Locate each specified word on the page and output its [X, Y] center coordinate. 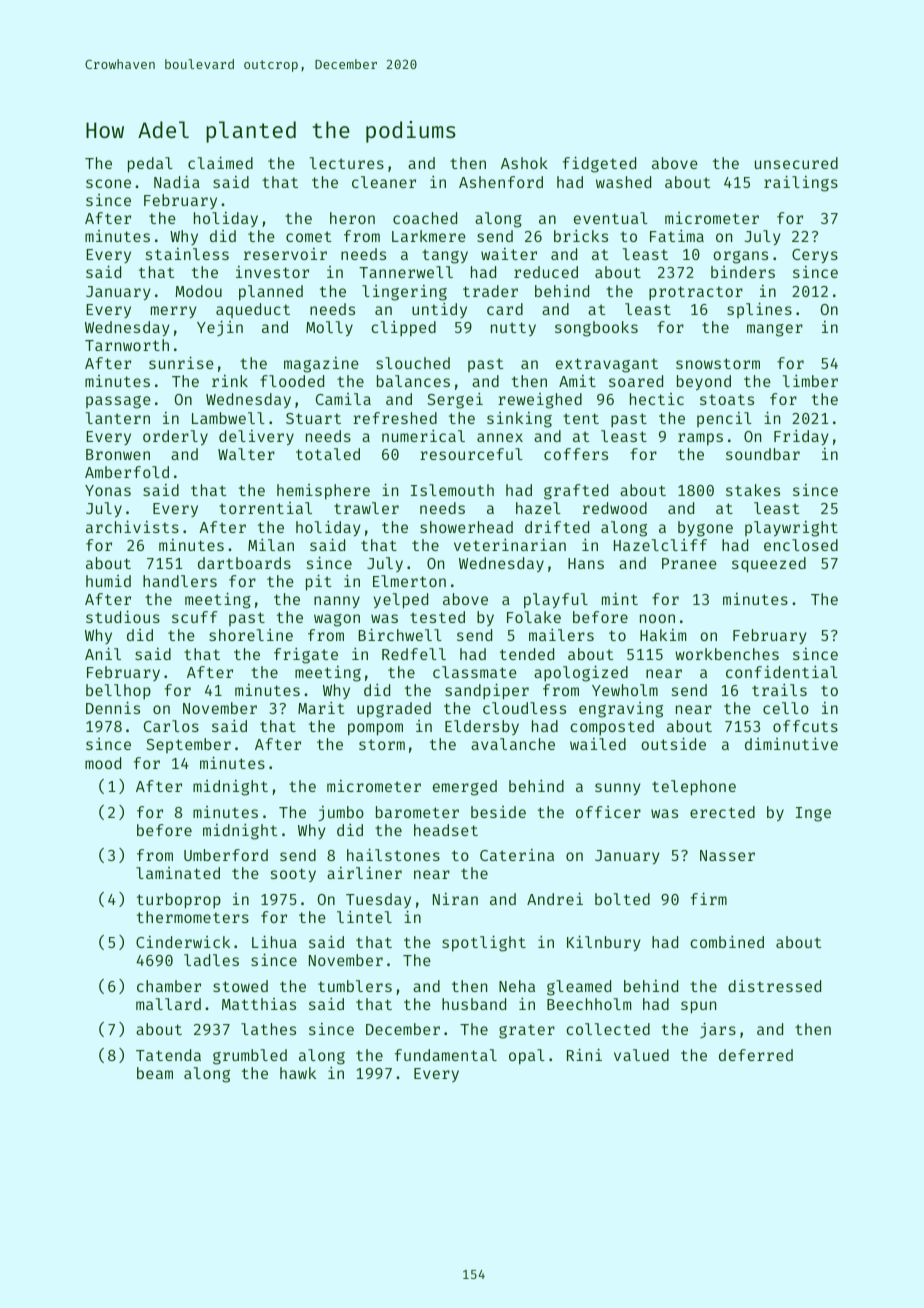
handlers [180, 581]
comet [309, 236]
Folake [534, 617]
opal [527, 1057]
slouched [413, 363]
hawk [298, 1073]
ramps [700, 439]
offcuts [805, 726]
